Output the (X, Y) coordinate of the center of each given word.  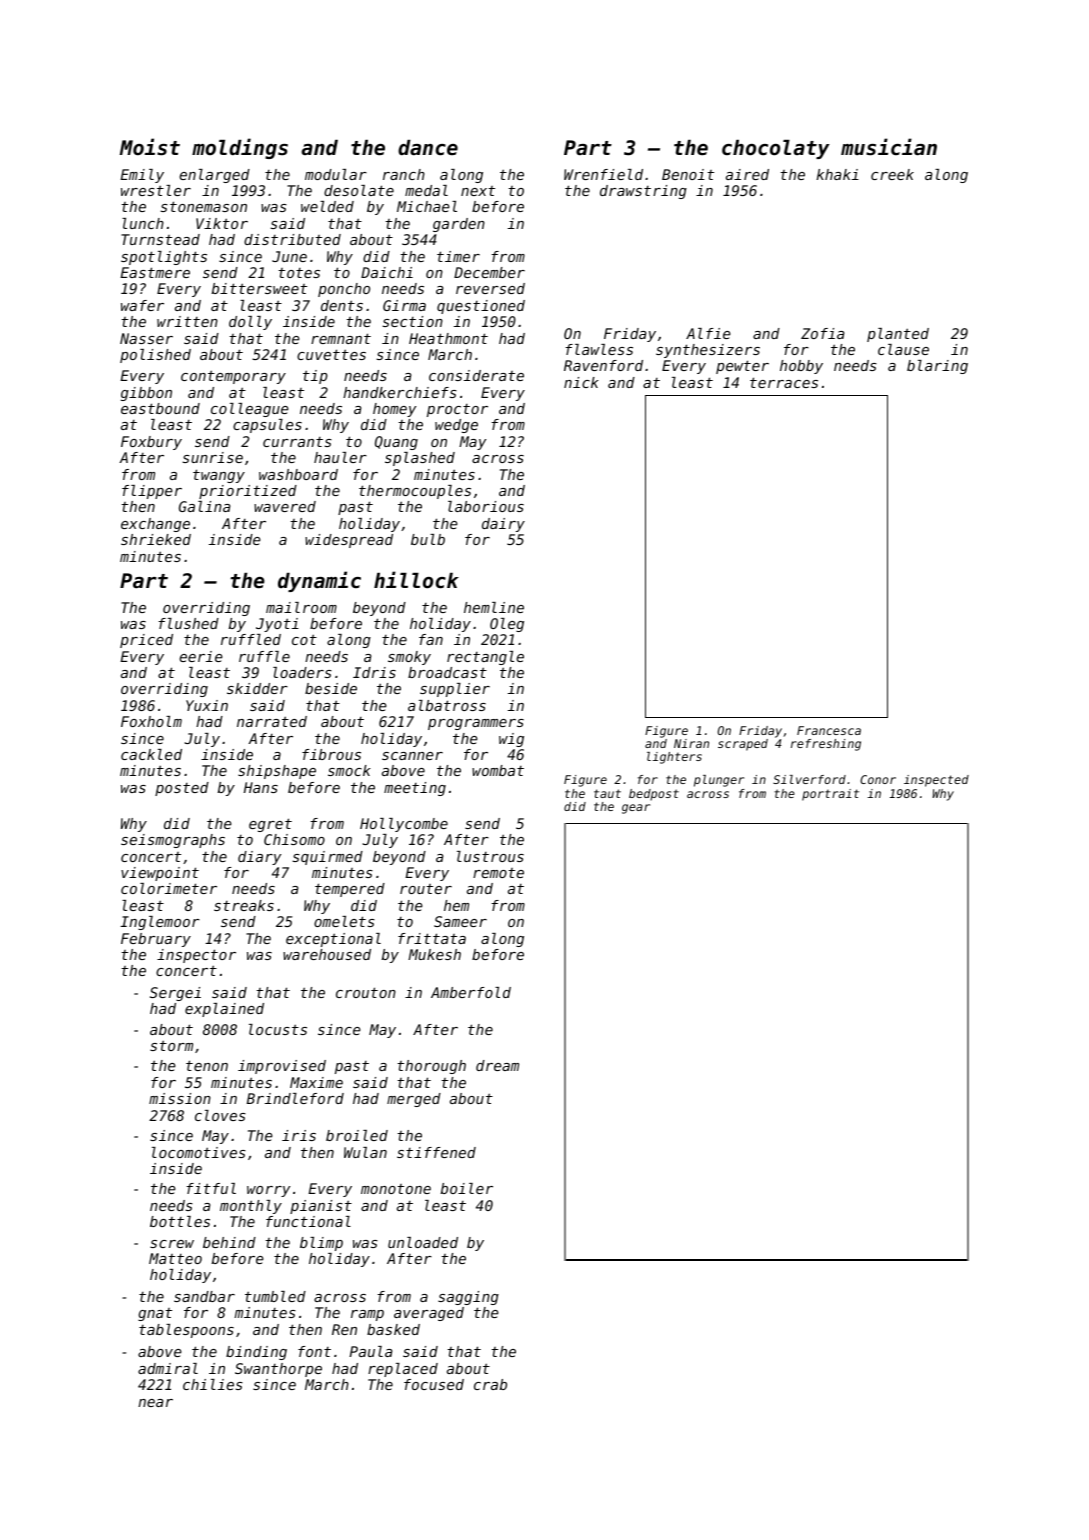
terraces (784, 382)
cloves (220, 1115)
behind (229, 1242)
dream (497, 1065)
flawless (599, 349)
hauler (340, 457)
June (289, 256)
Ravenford (603, 365)
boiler (467, 1188)
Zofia (822, 333)
